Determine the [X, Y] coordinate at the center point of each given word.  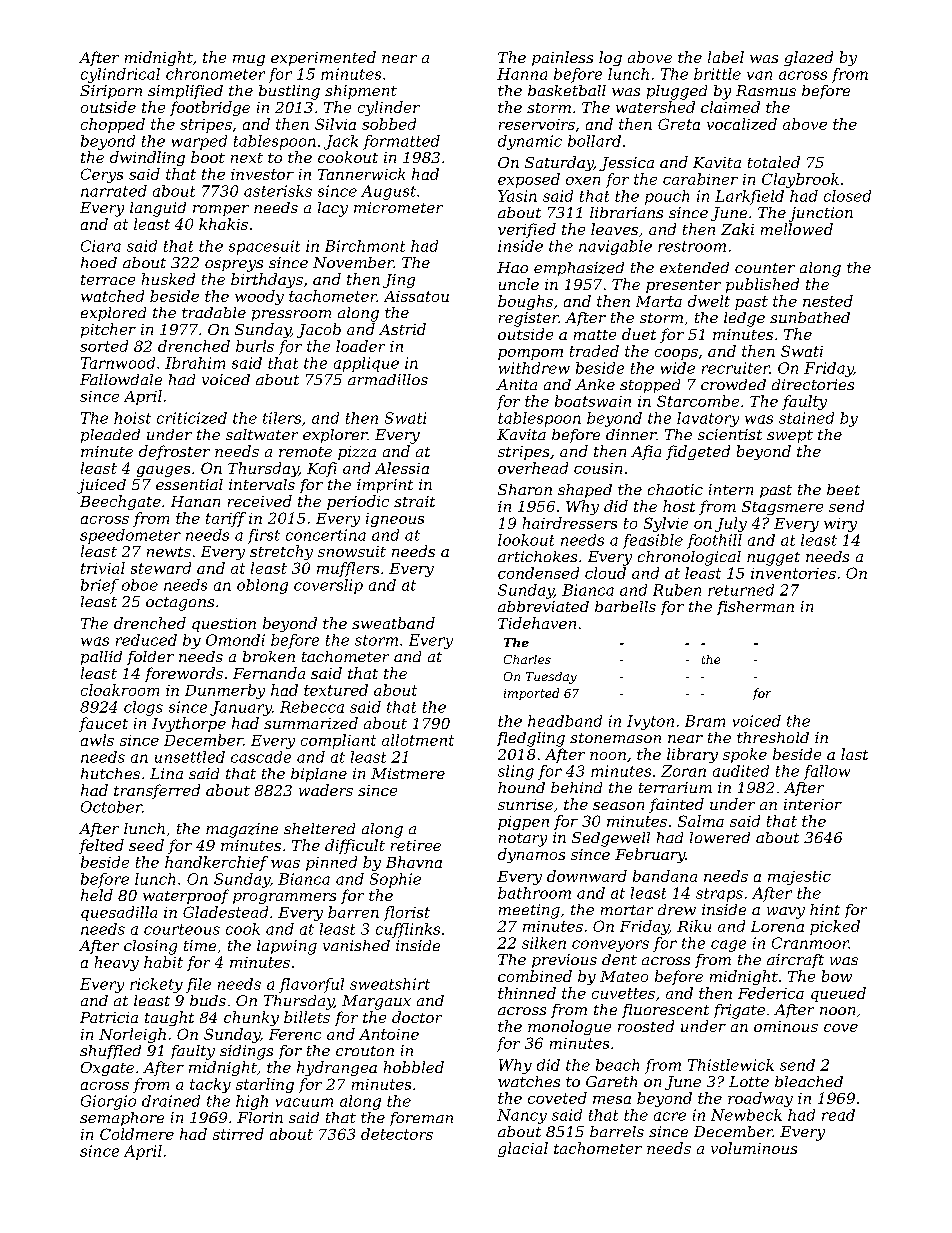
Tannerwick [361, 174]
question [224, 625]
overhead [533, 468]
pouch [667, 197]
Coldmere [137, 1134]
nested [828, 301]
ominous [786, 1026]
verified [527, 230]
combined [535, 976]
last [854, 754]
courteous [182, 929]
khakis [223, 224]
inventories [793, 573]
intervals [262, 484]
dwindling [147, 158]
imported [531, 694]
